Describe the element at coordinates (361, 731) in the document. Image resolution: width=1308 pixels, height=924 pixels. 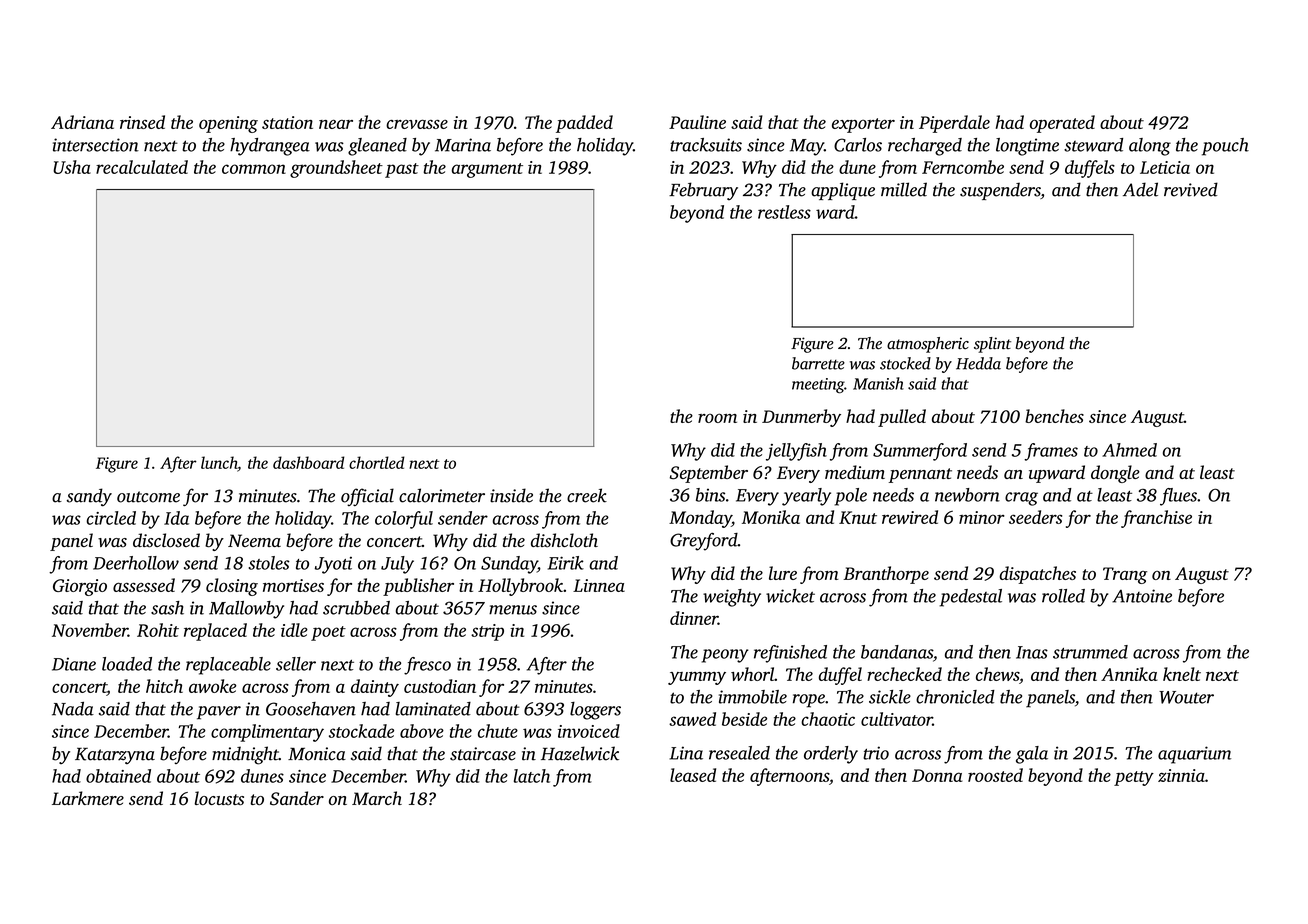
I see `stockade` at that location.
